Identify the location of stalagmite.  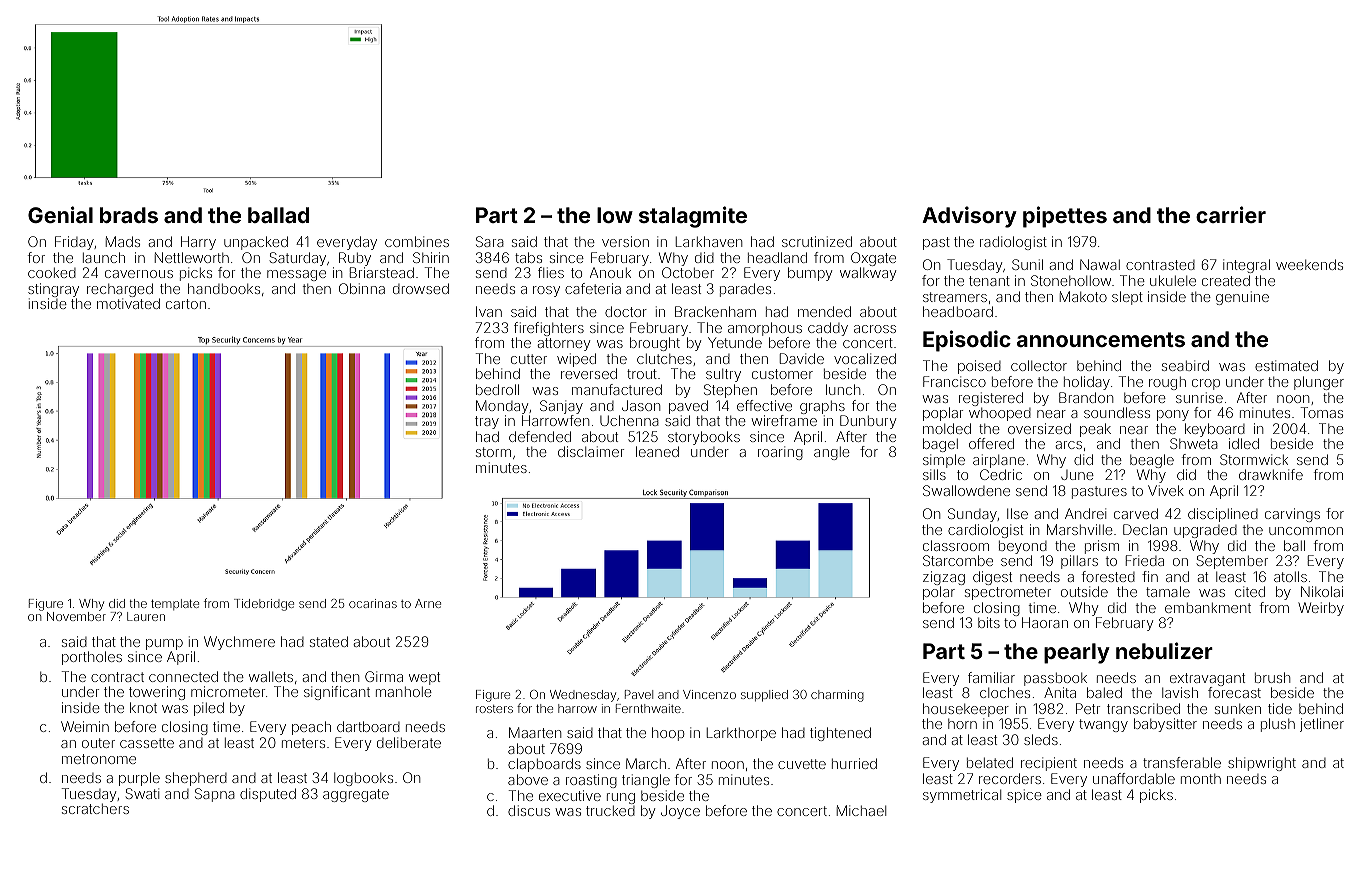
(693, 217).
